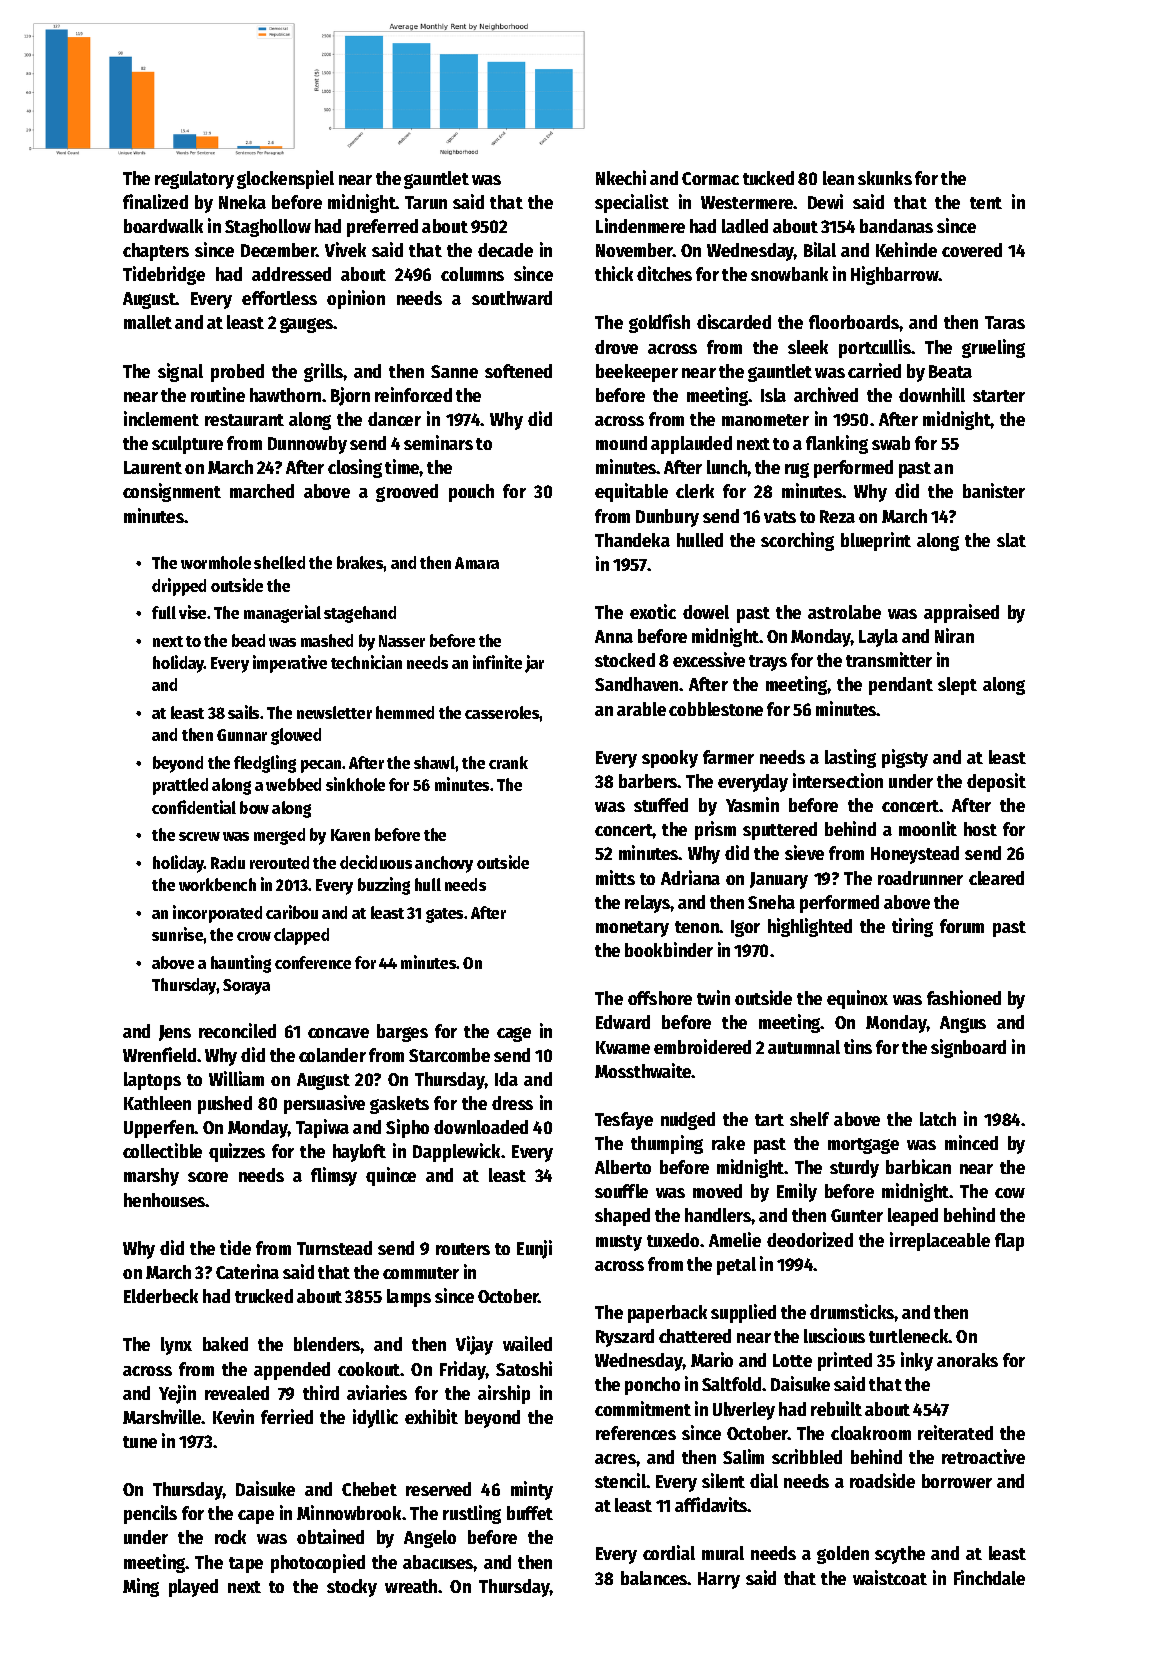 The image size is (1149, 1663). Describe the element at coordinates (624, 1121) in the image. I see `Tesfaye` at that location.
